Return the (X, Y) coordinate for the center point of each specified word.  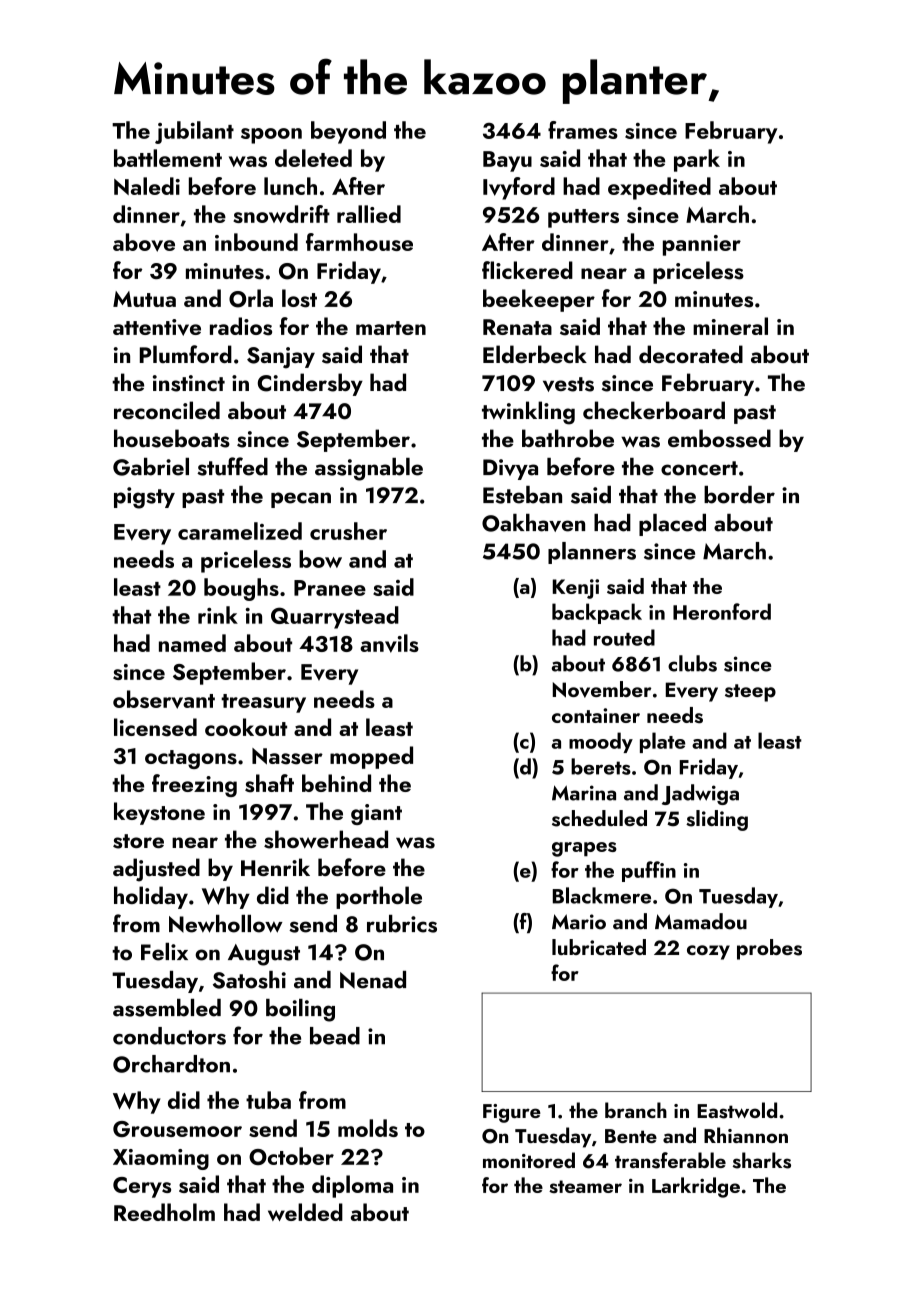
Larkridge (696, 1187)
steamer (585, 1186)
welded (305, 1212)
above (144, 242)
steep (750, 693)
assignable (369, 469)
